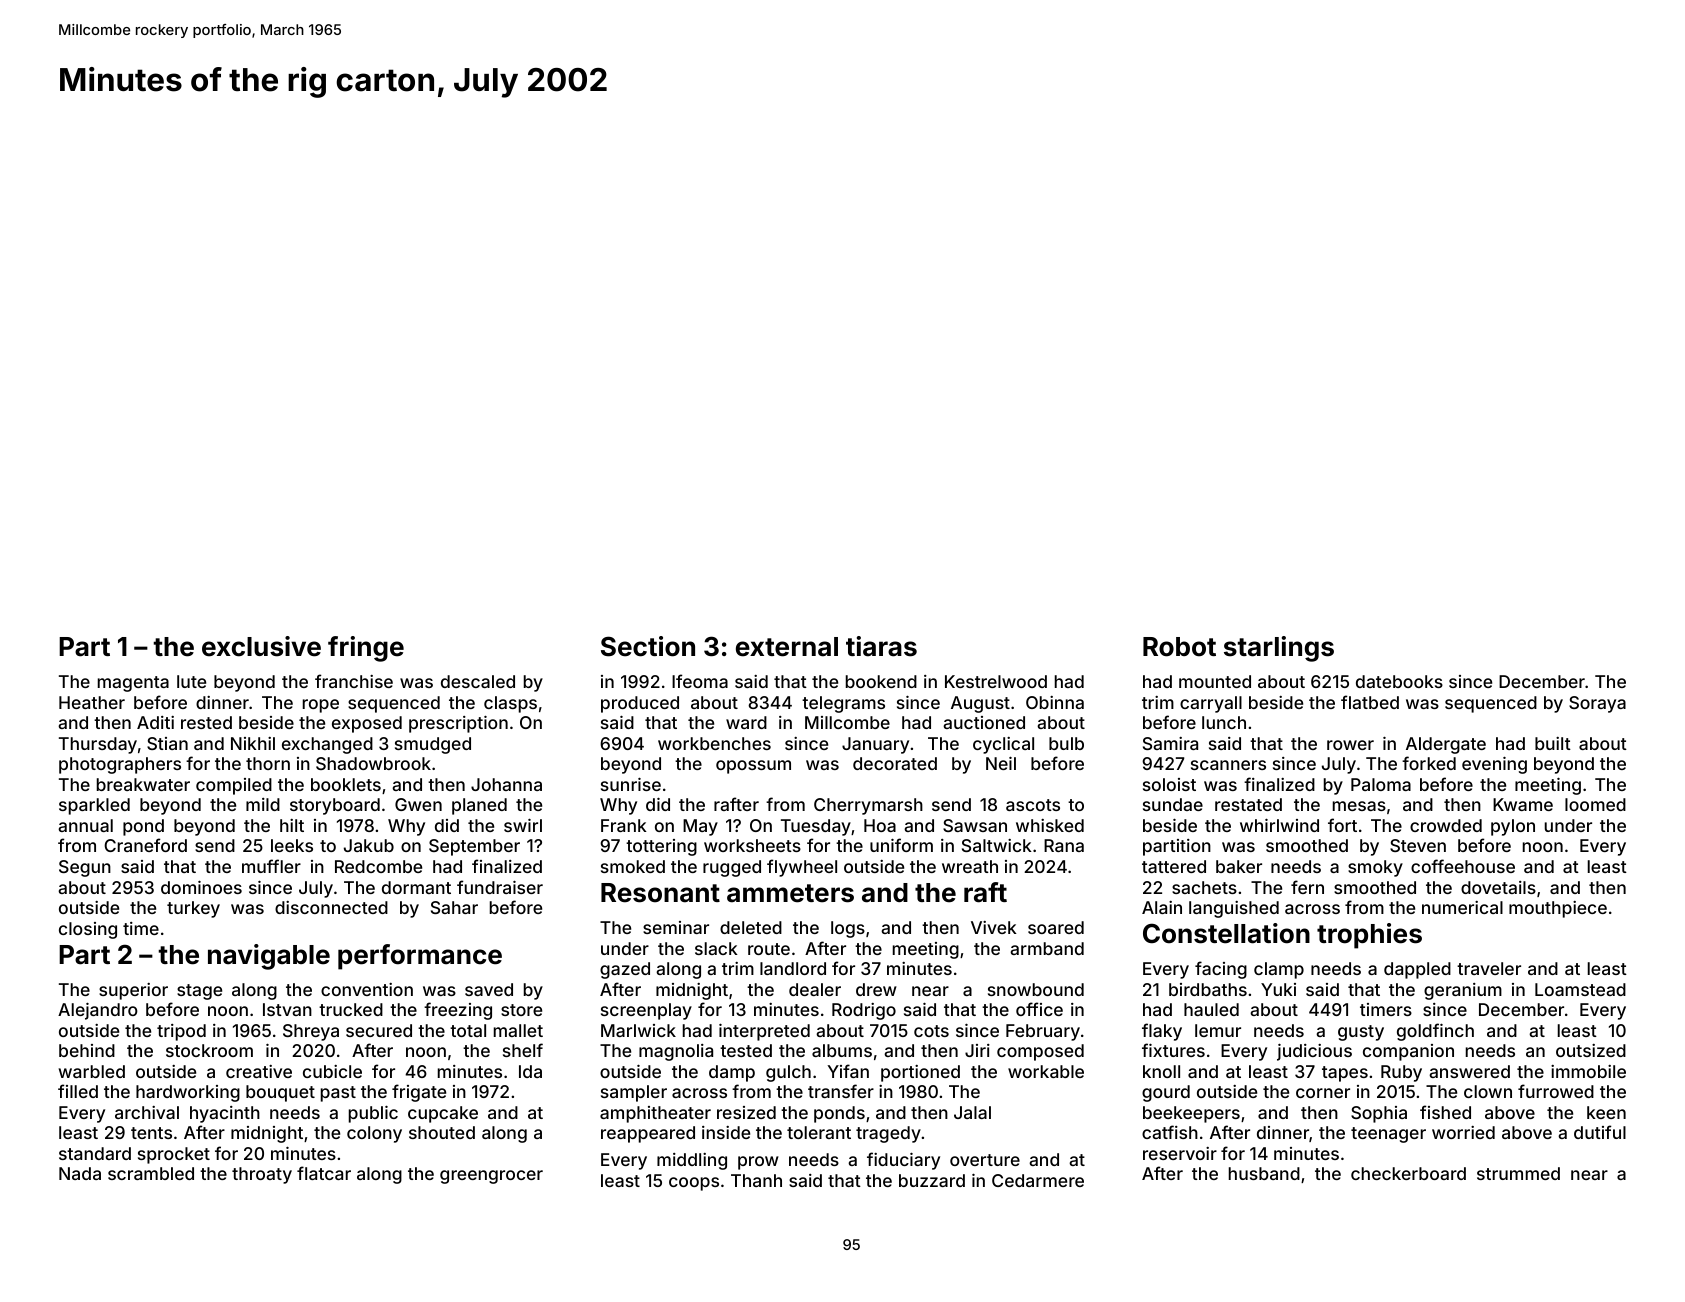  What do you see at coordinates (379, 1030) in the image?
I see `secured` at bounding box center [379, 1030].
